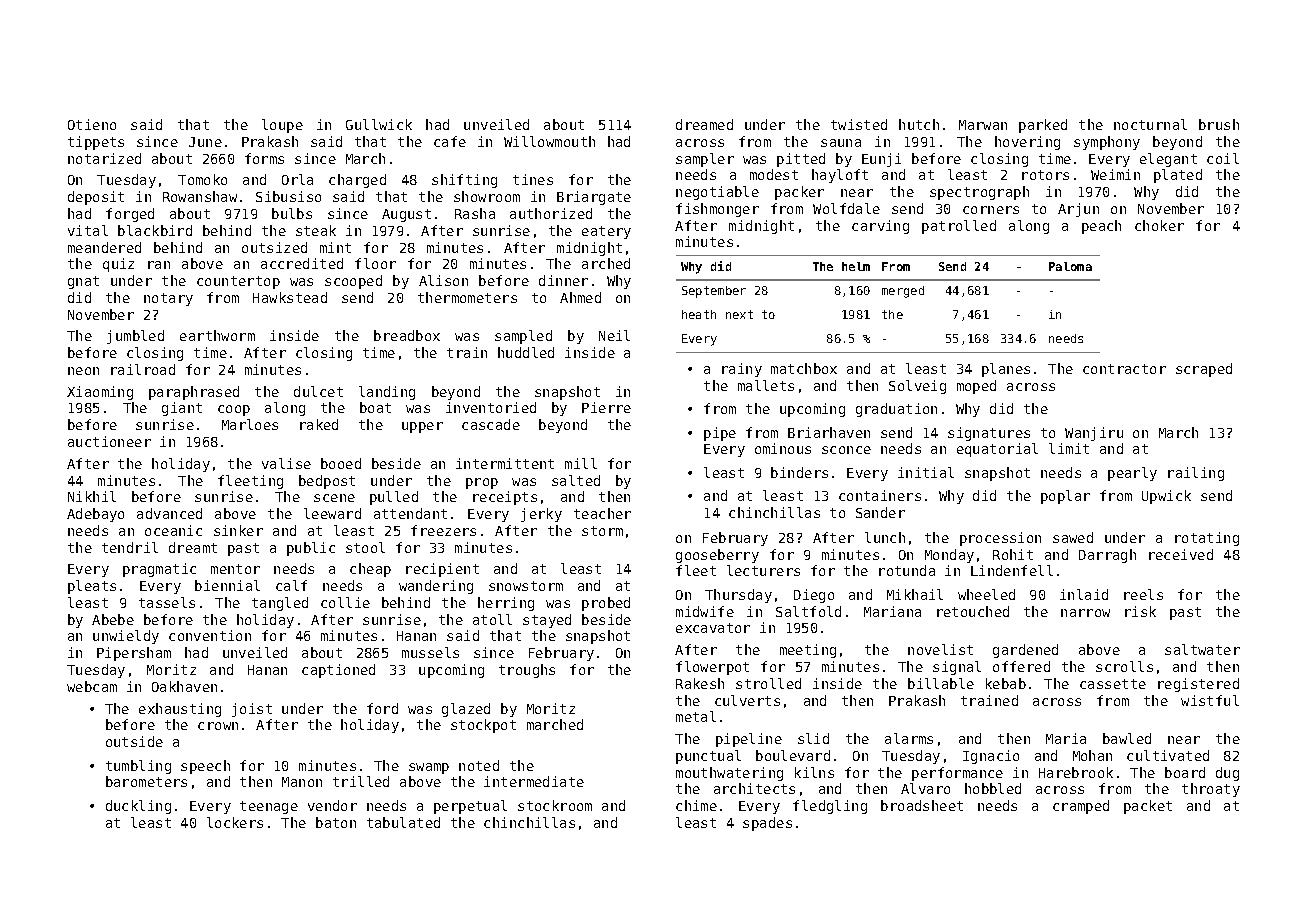  Describe the element at coordinates (549, 141) in the page. I see `Willowmouth` at that location.
